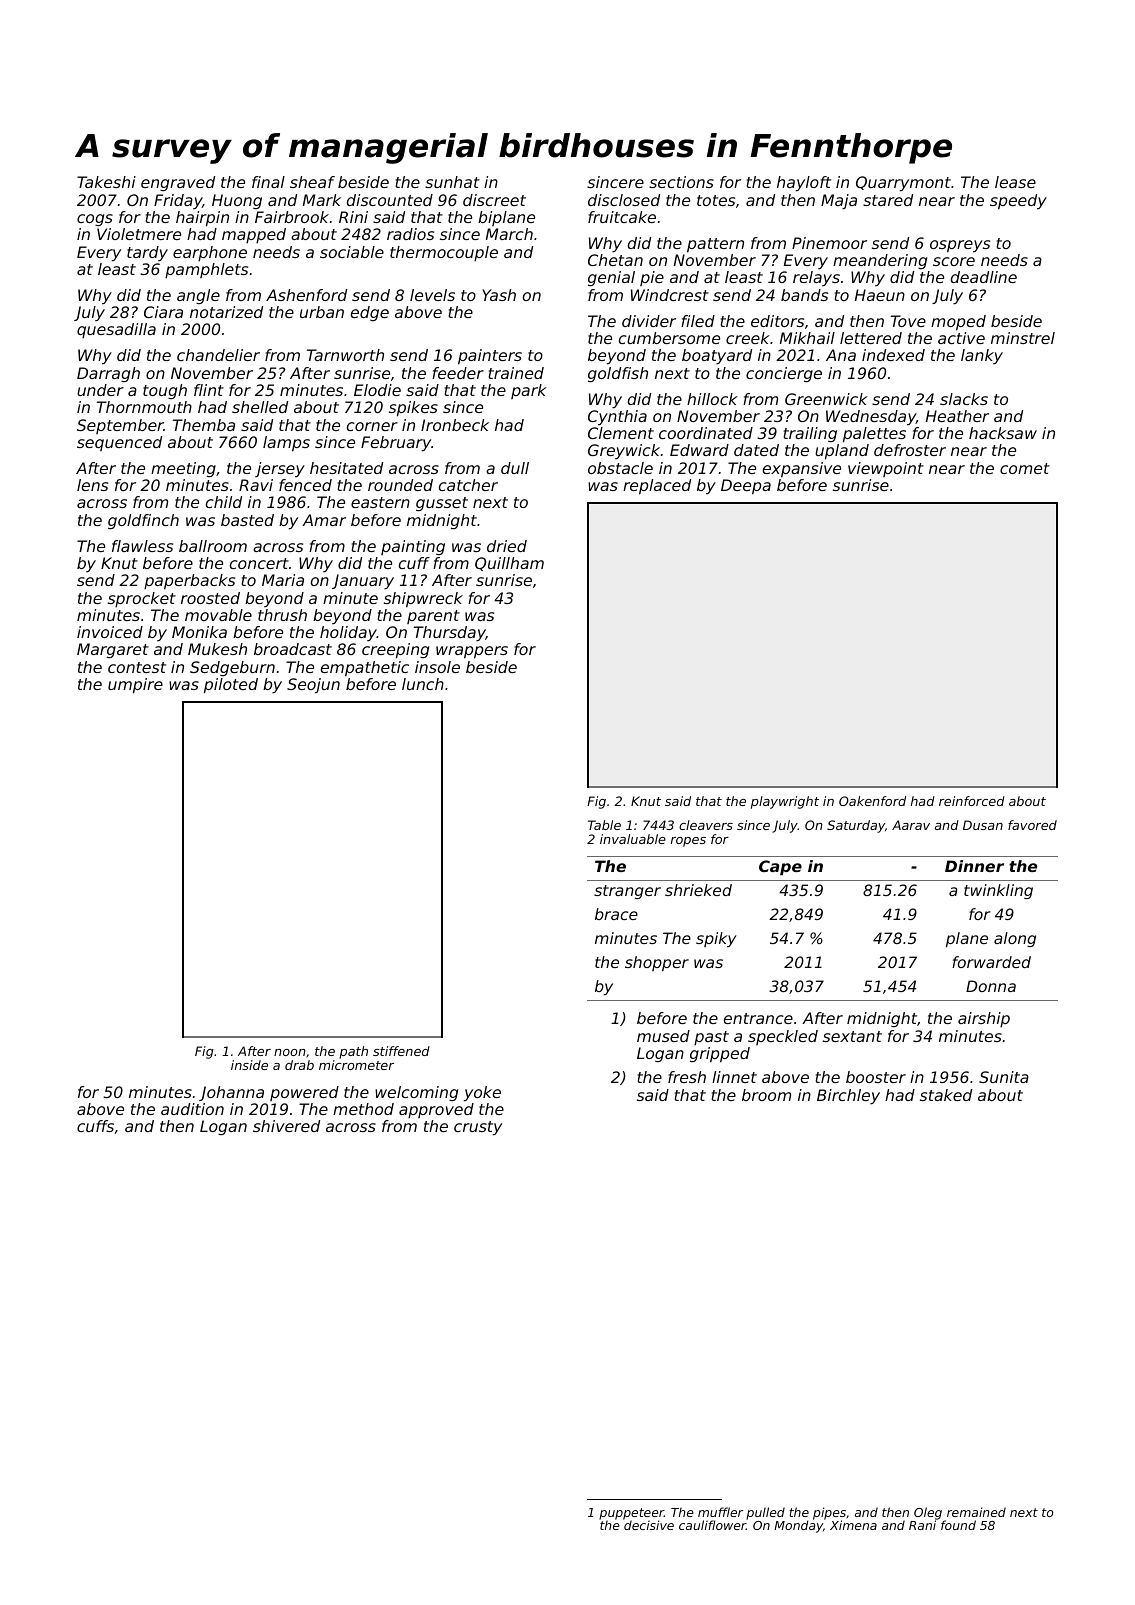  Describe the element at coordinates (631, 1514) in the screenshot. I see `puppeteer` at that location.
